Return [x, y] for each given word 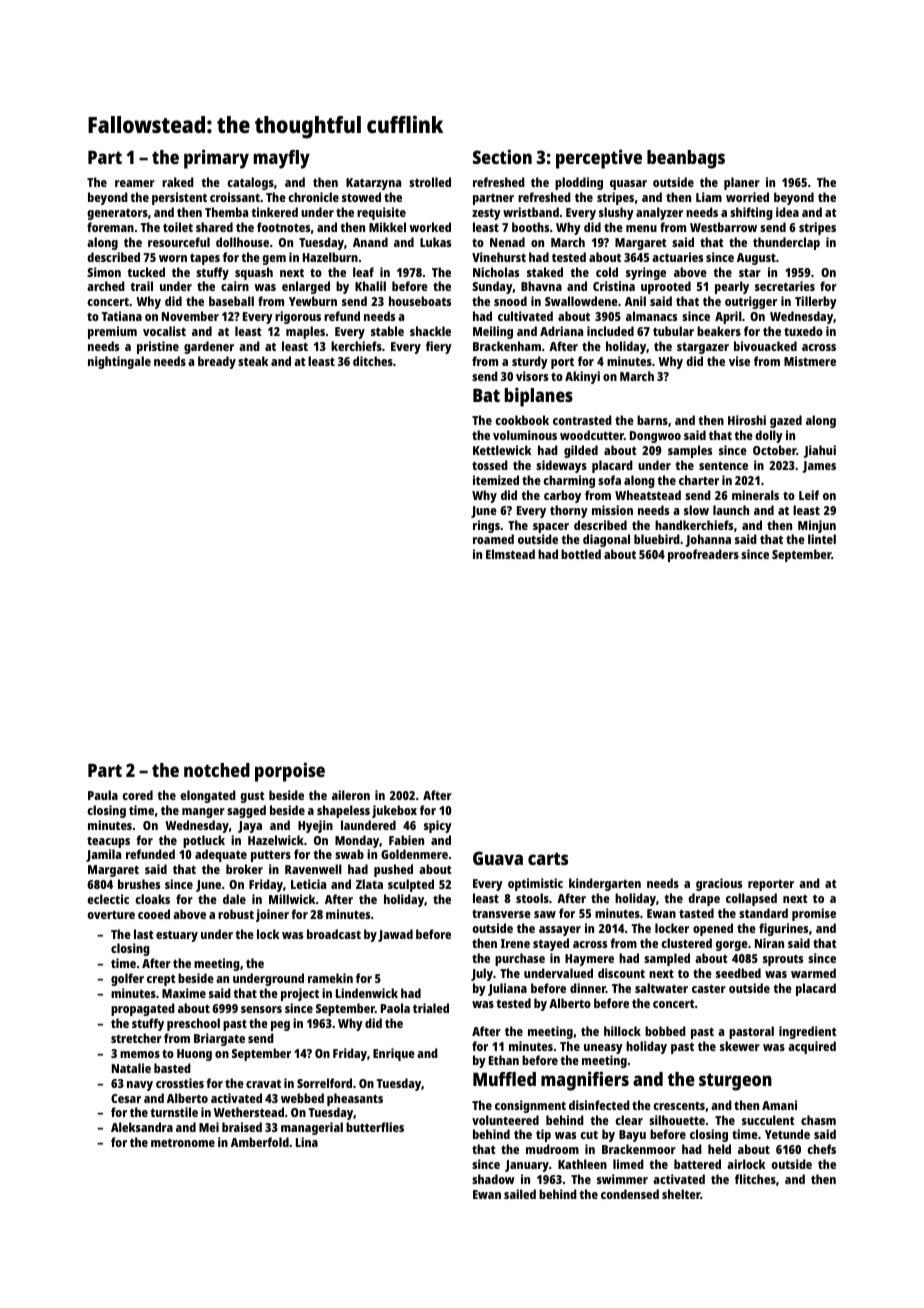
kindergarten [605, 884]
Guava [498, 858]
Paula [103, 795]
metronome [183, 1143]
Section [502, 156]
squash [254, 273]
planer [742, 183]
